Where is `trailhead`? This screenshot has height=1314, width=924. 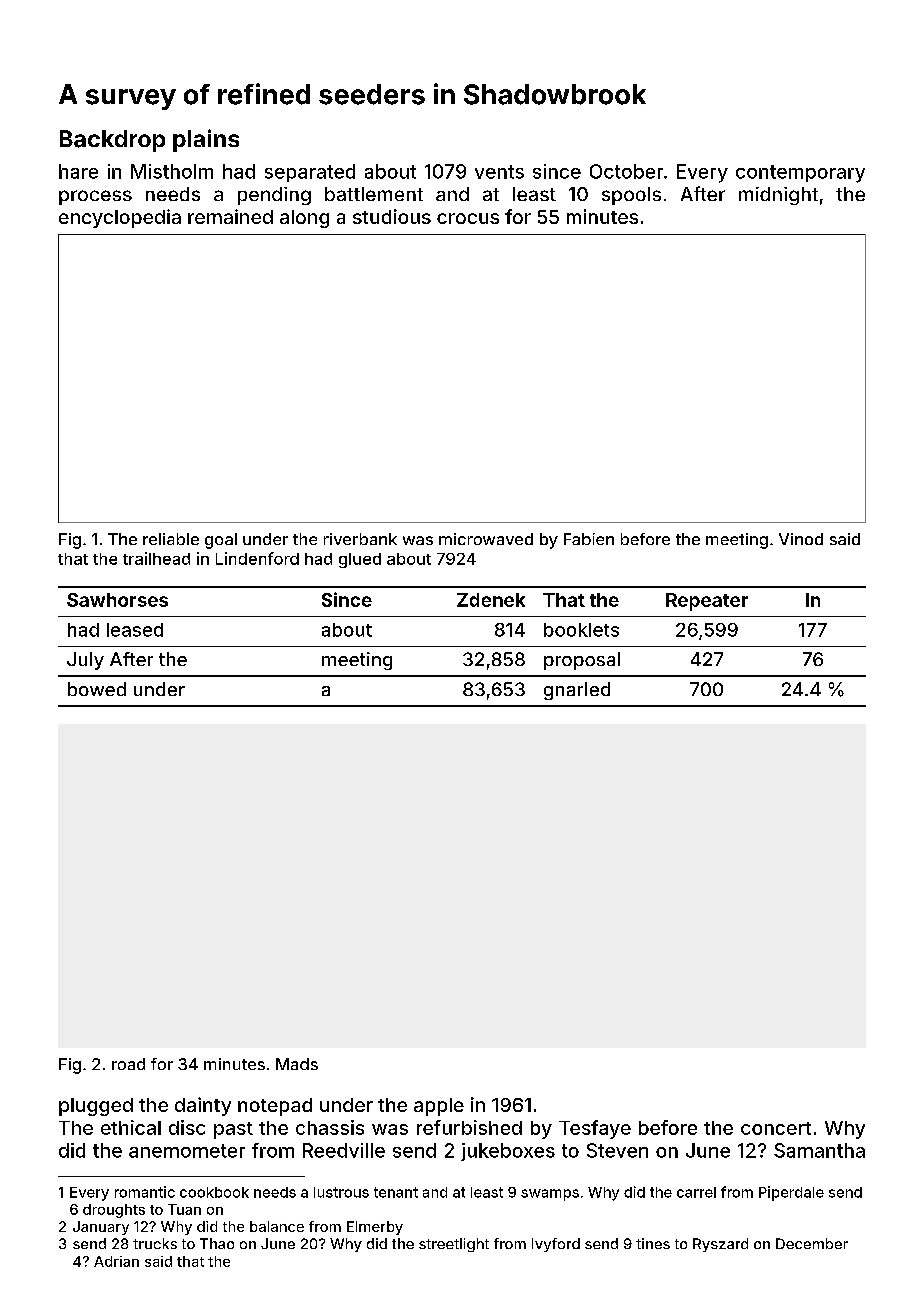 trailhead is located at coordinates (156, 558).
